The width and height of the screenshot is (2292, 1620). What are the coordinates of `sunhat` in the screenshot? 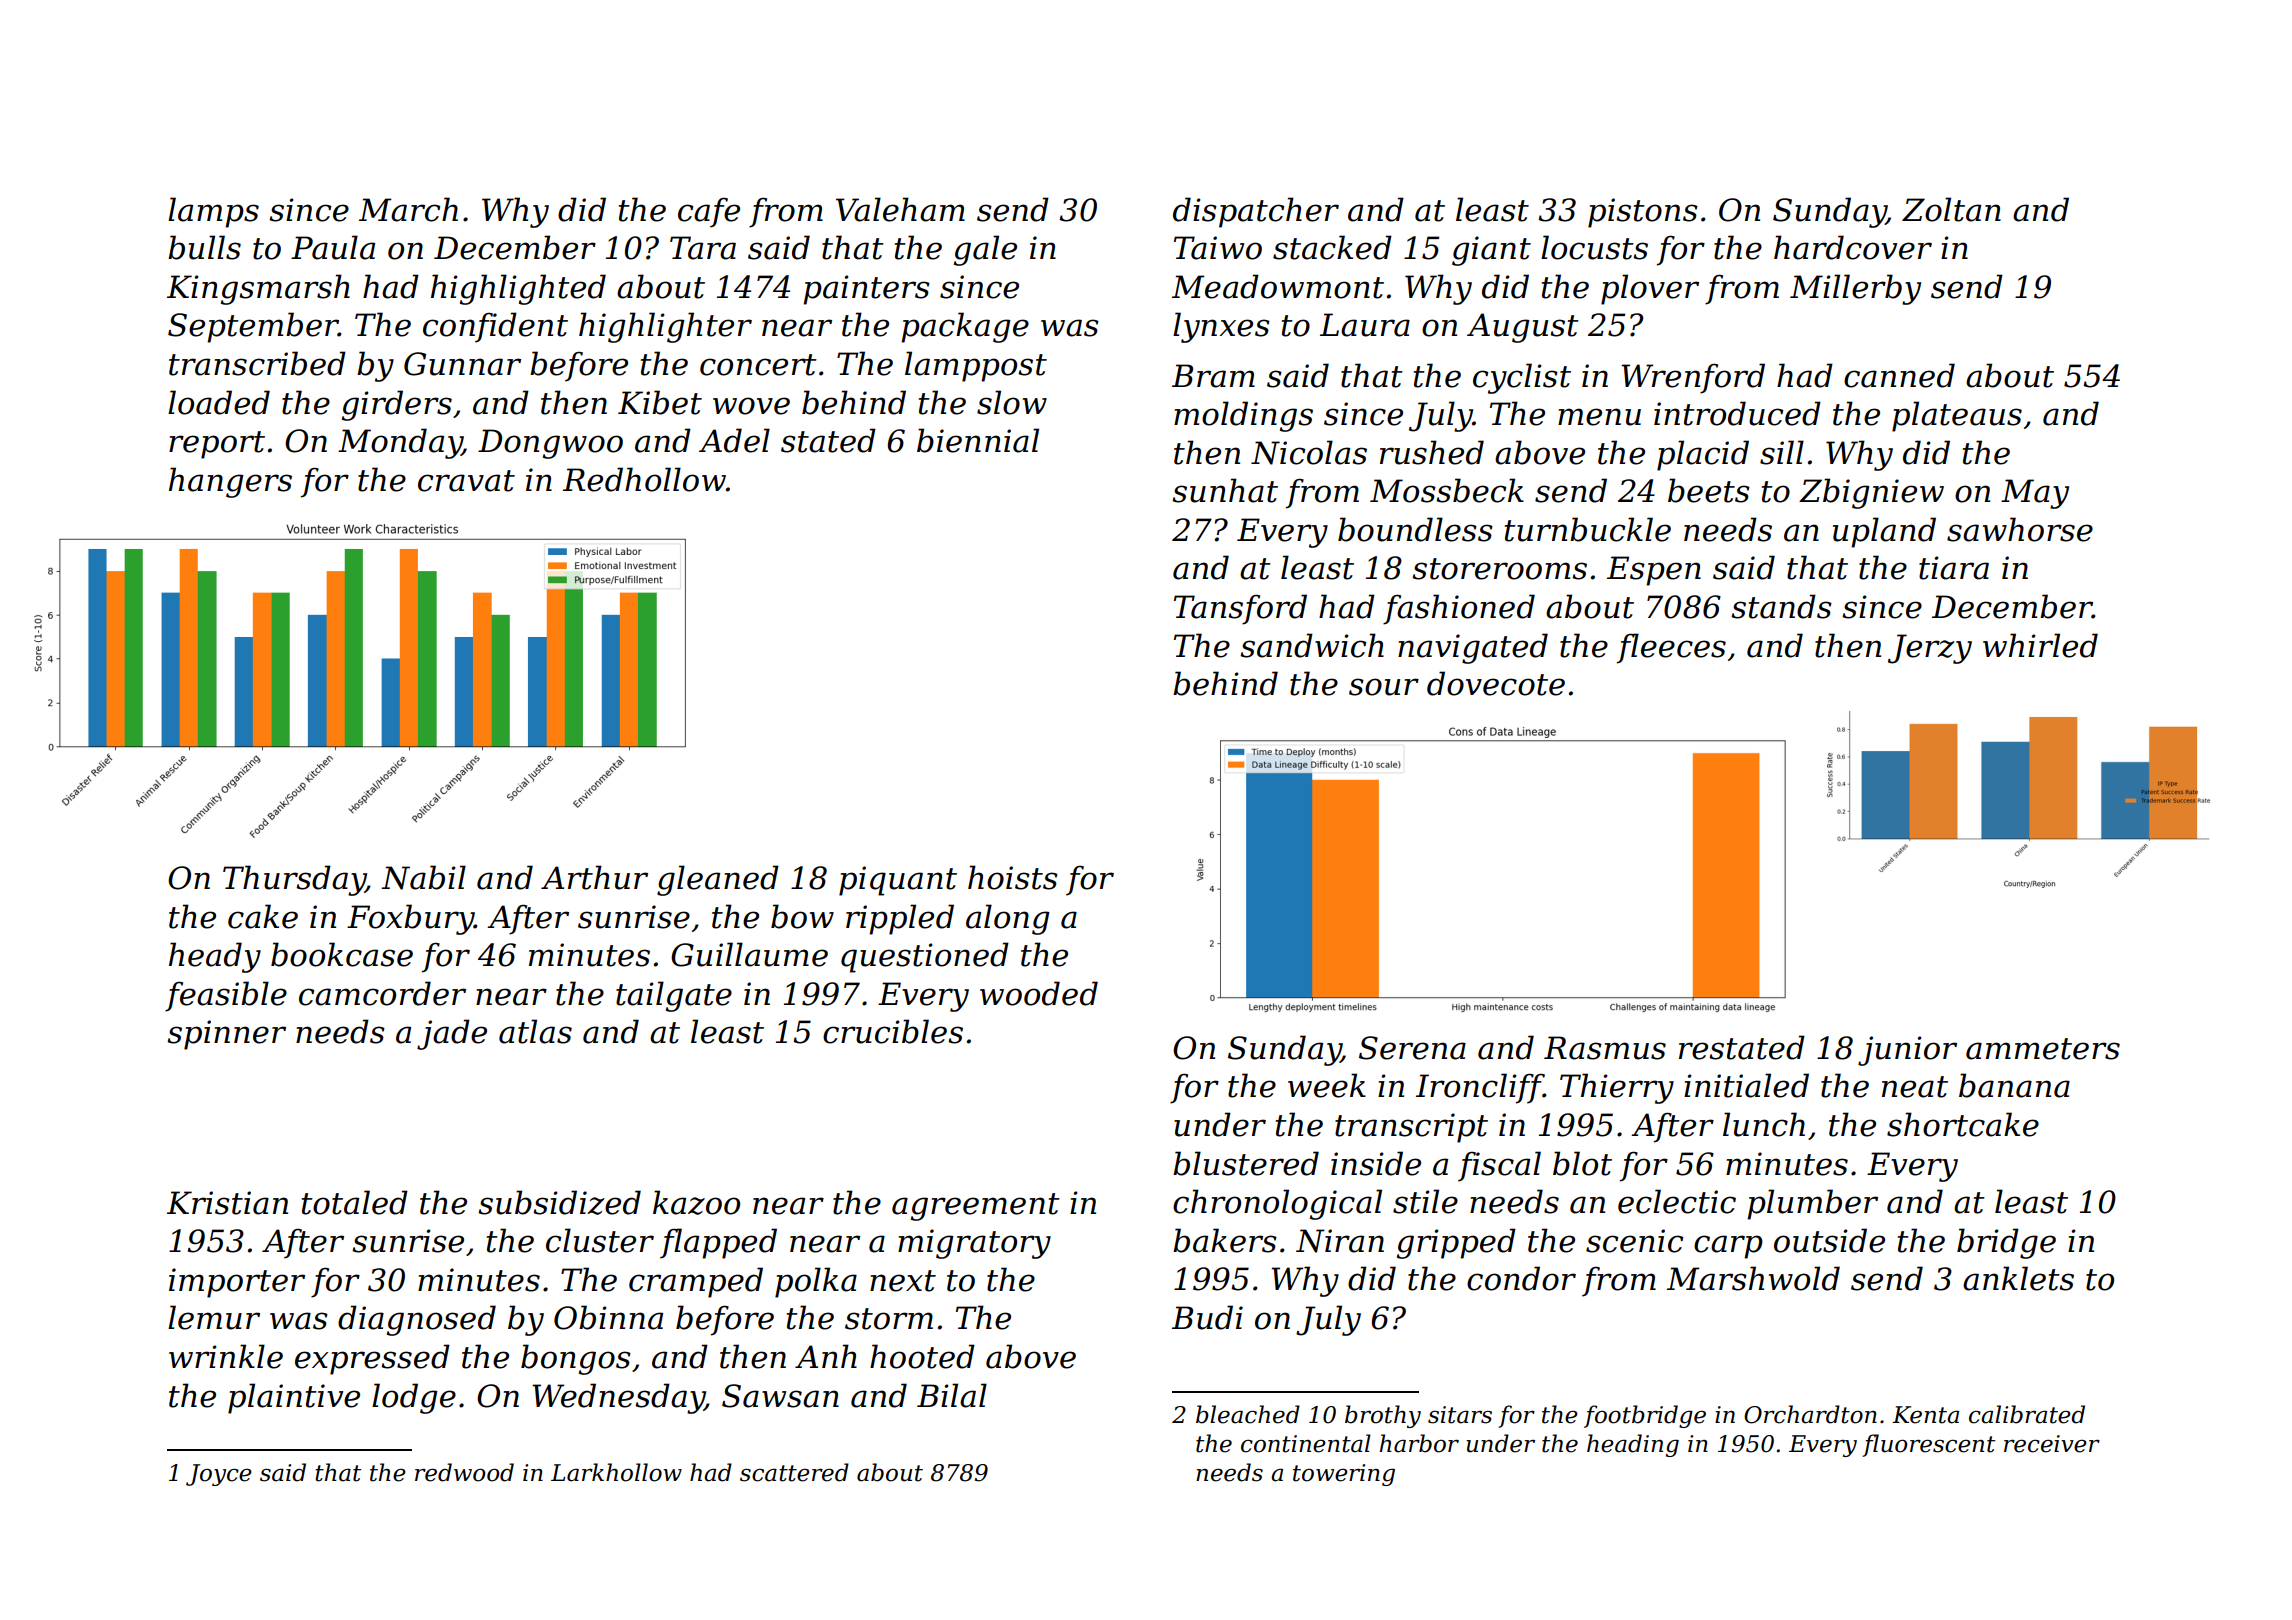 It's located at (1225, 490).
